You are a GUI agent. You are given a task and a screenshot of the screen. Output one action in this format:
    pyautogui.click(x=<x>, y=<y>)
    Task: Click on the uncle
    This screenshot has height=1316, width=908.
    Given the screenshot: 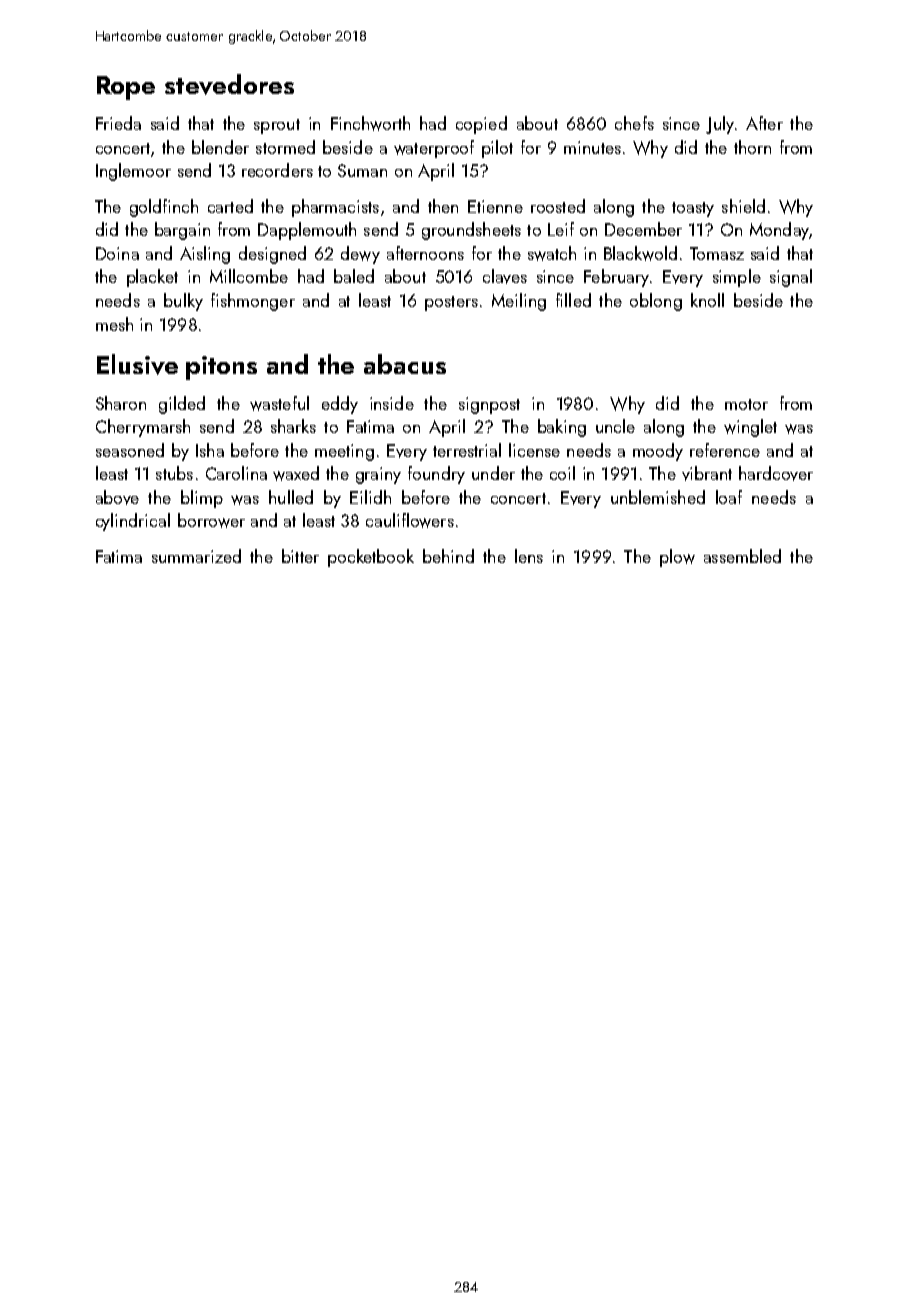 What is the action you would take?
    pyautogui.click(x=615, y=426)
